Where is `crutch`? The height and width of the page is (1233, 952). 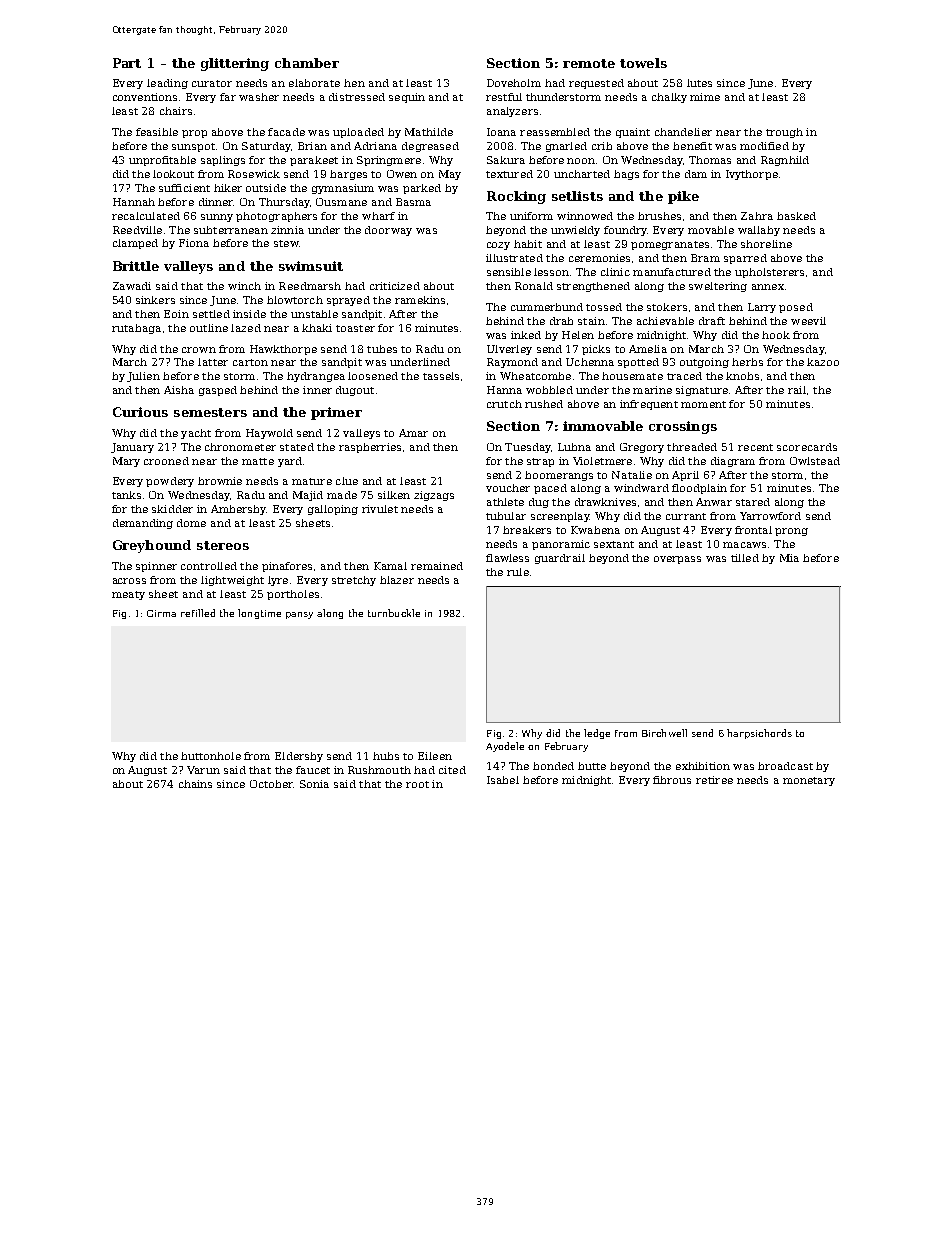 crutch is located at coordinates (504, 404).
